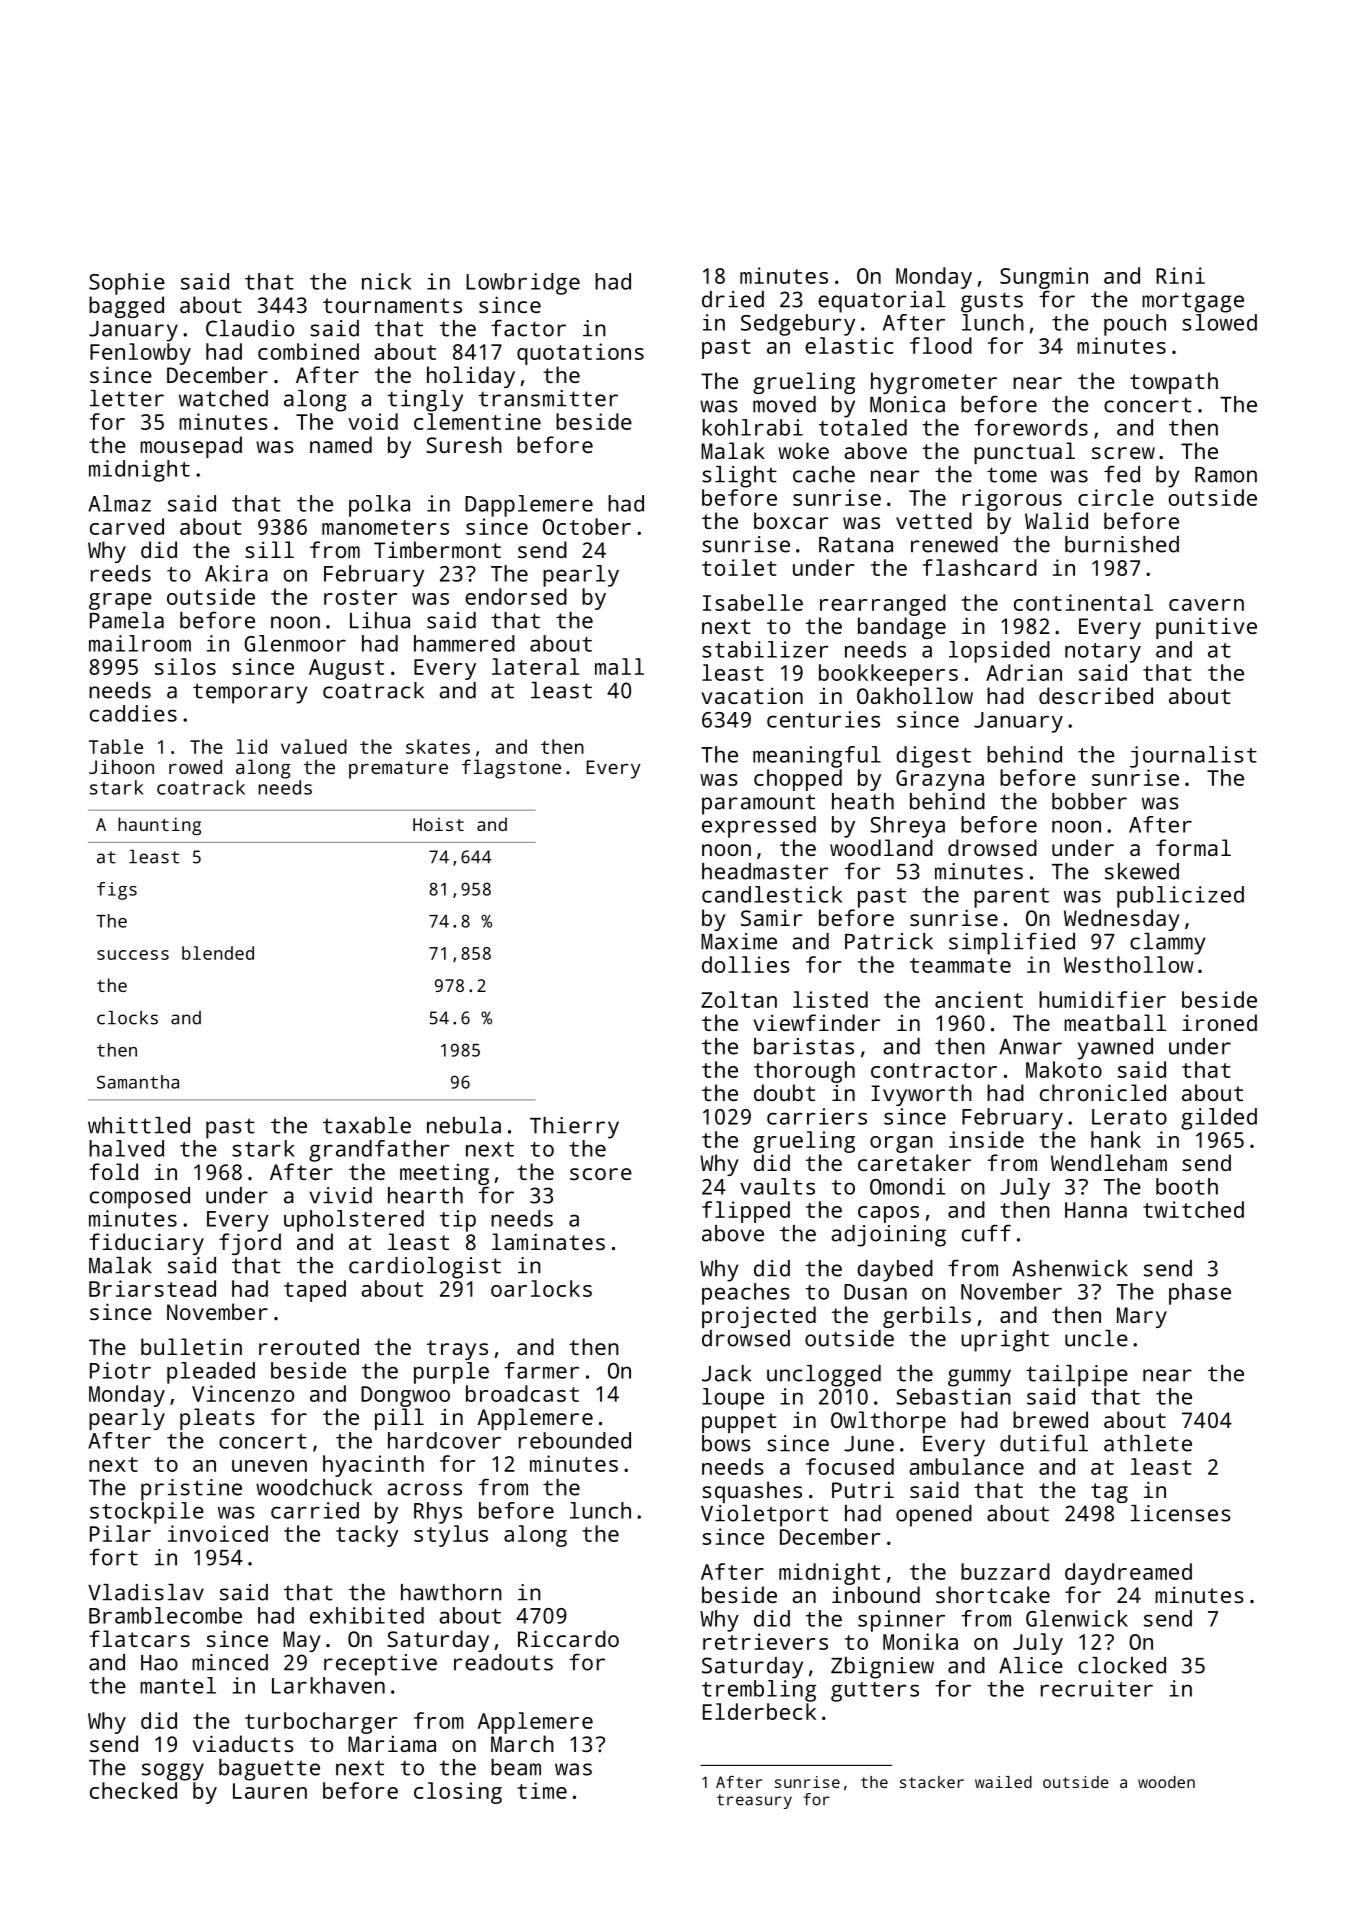 This page has width=1355, height=1916. I want to click on carved, so click(127, 526).
